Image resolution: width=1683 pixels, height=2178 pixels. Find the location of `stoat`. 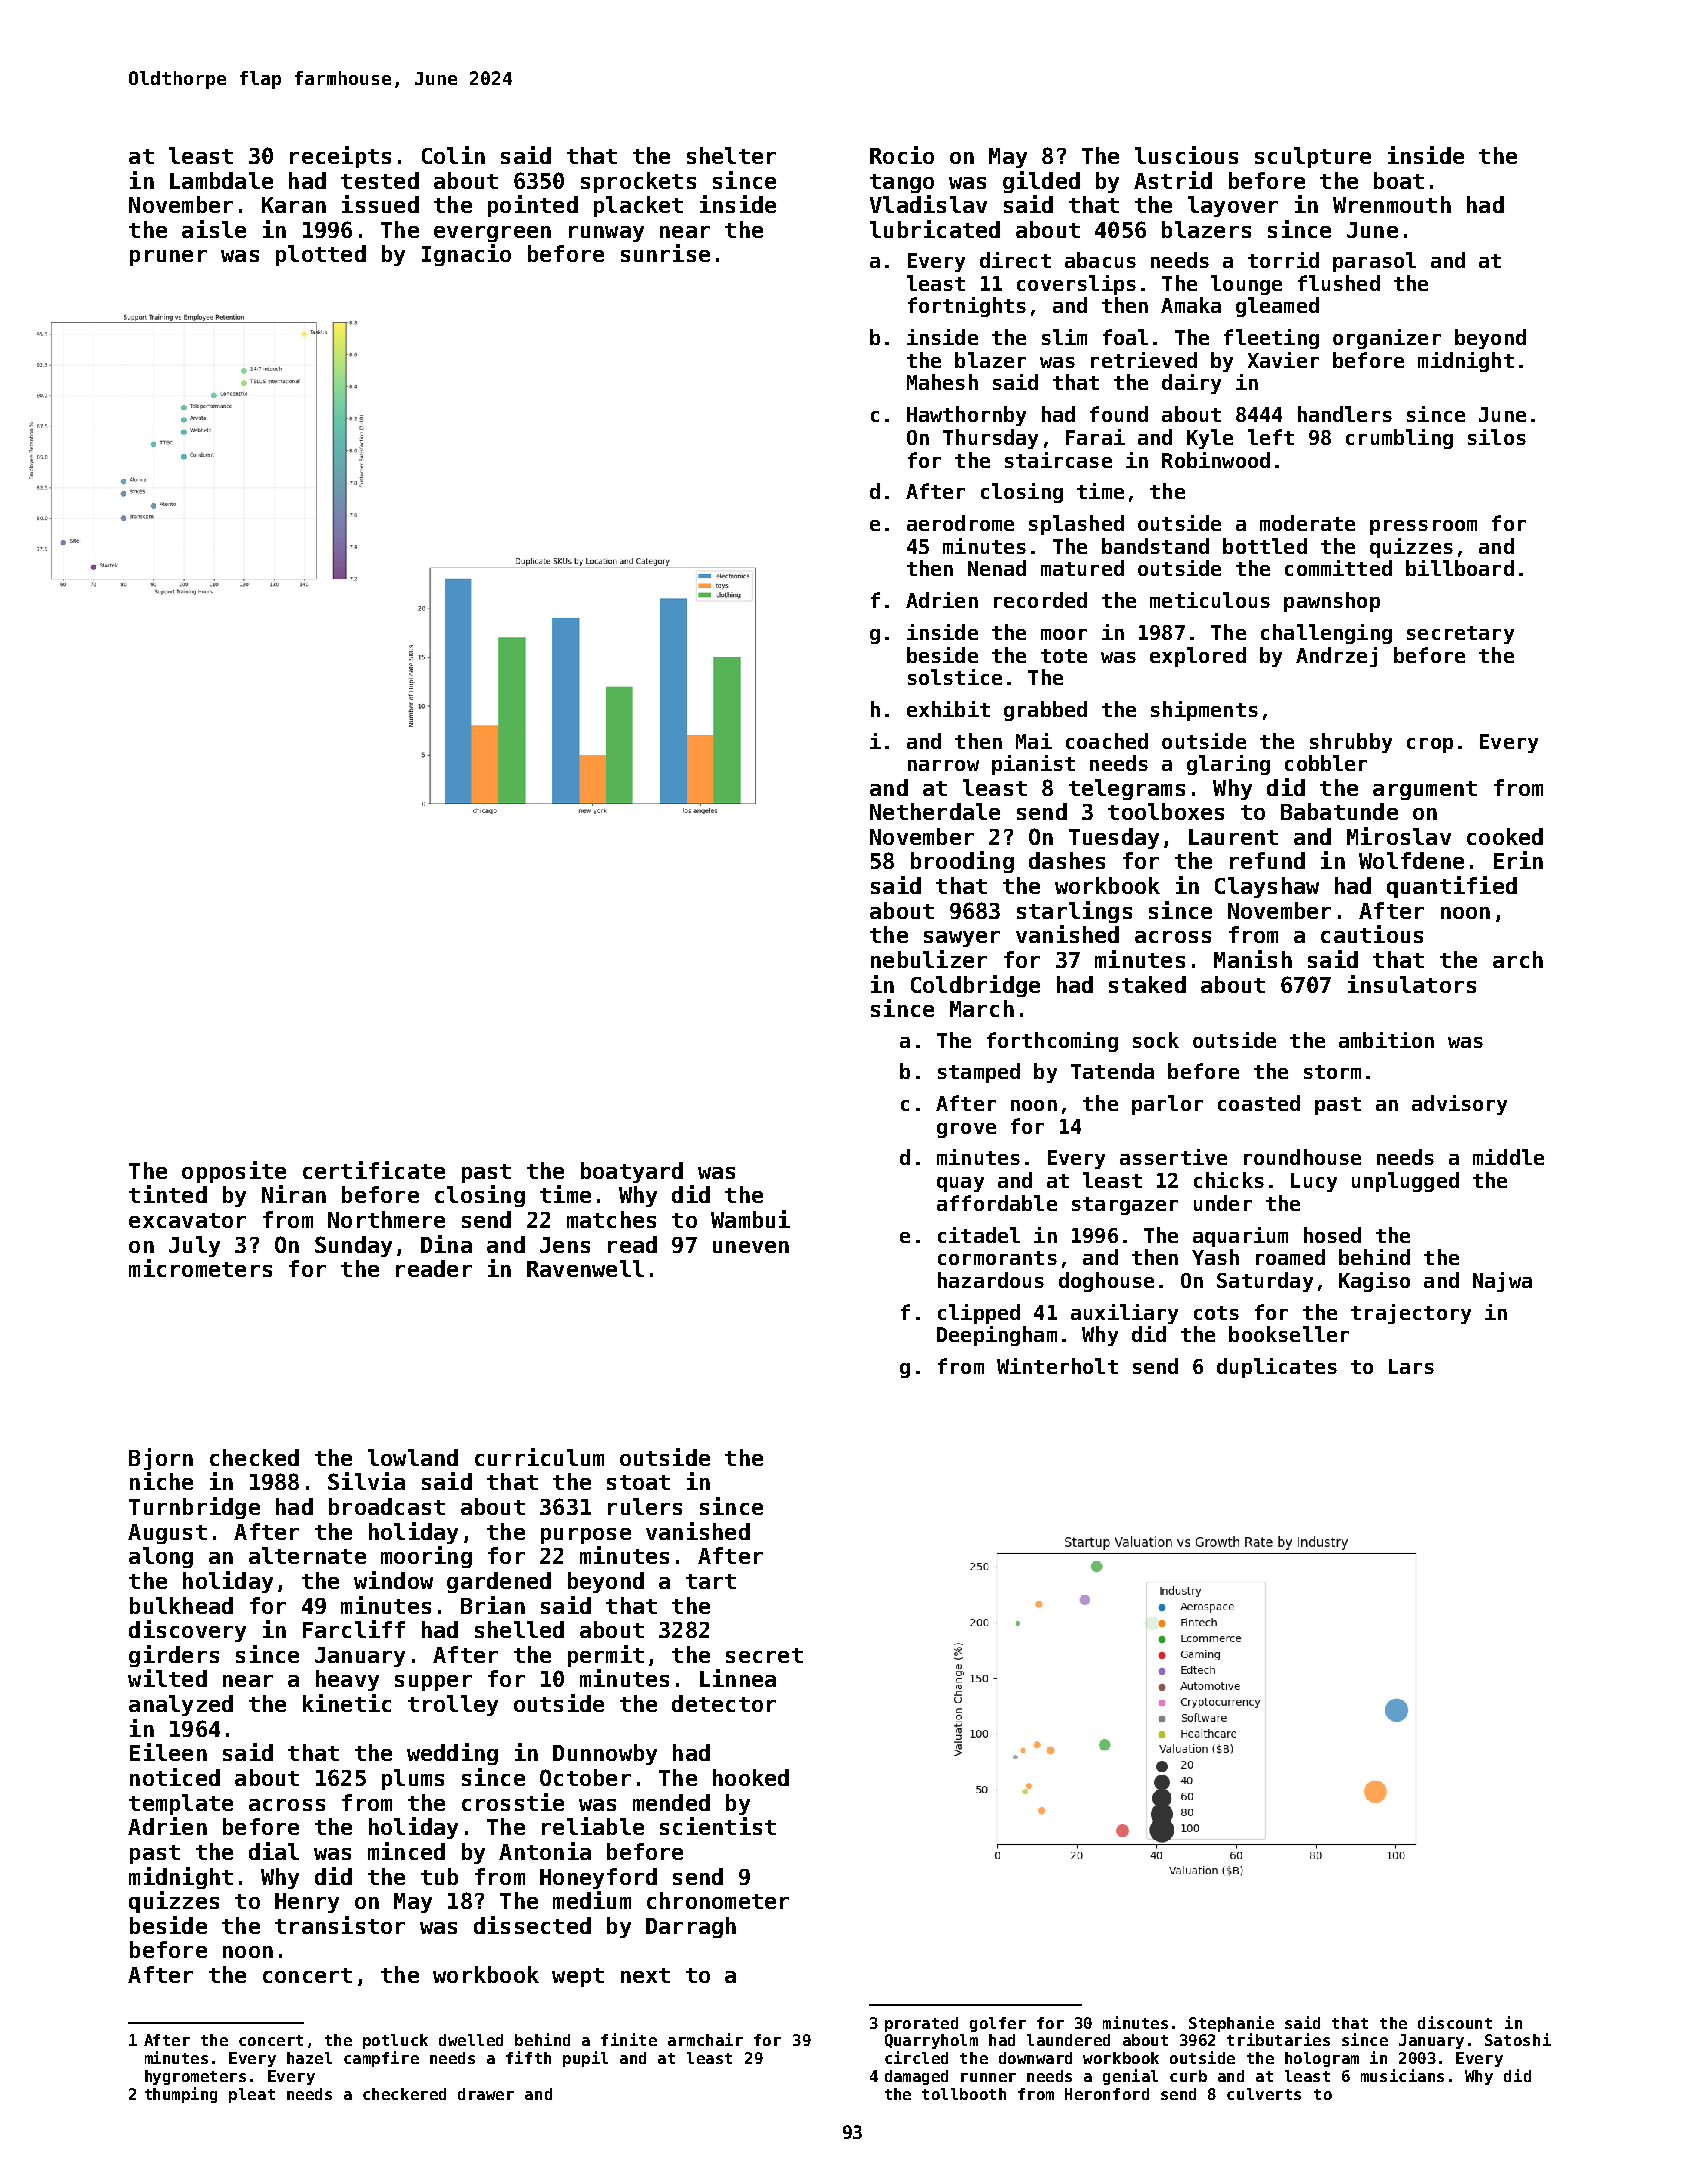

stoat is located at coordinates (638, 1482).
